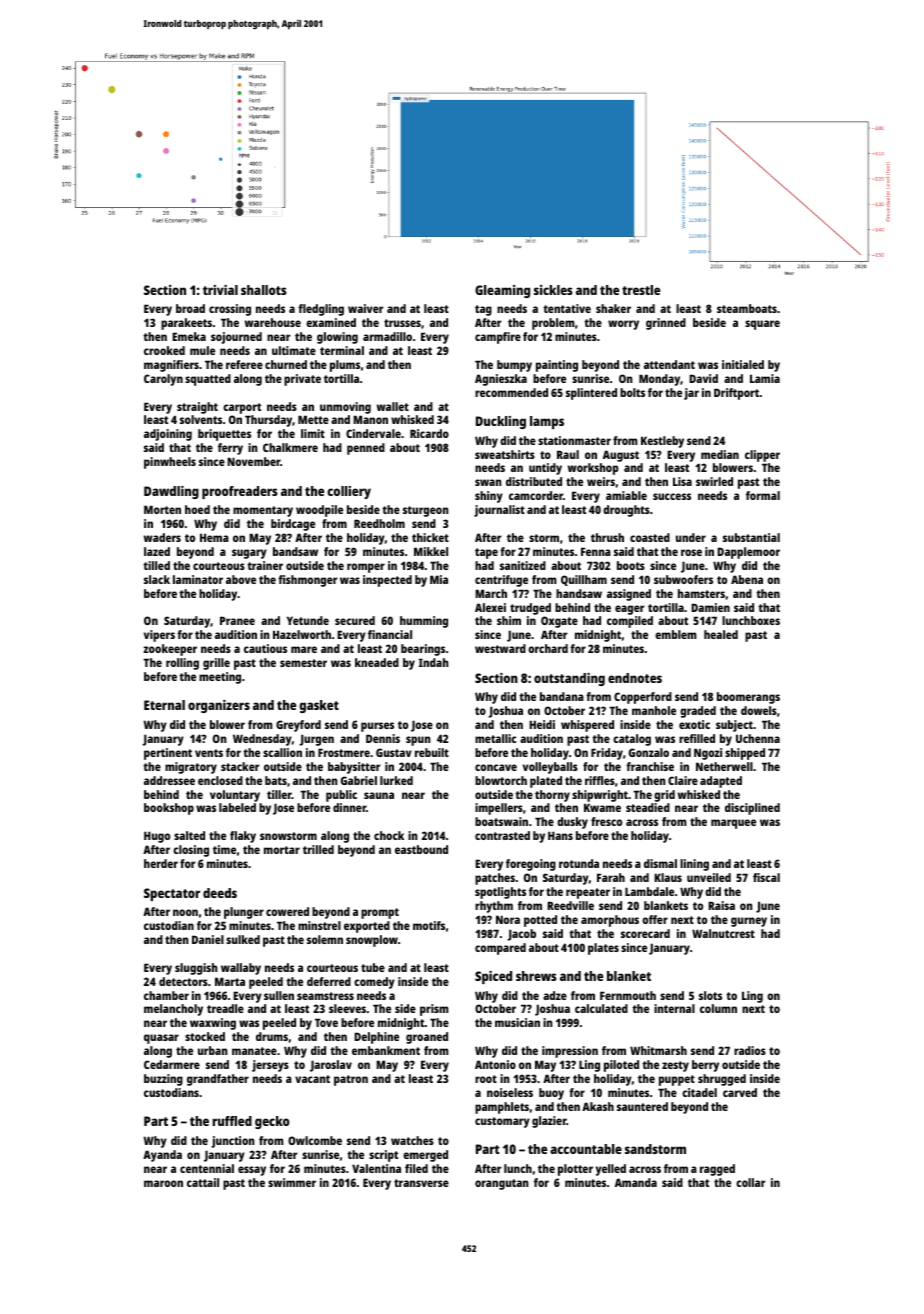  What do you see at coordinates (219, 706) in the page?
I see `organizers` at bounding box center [219, 706].
